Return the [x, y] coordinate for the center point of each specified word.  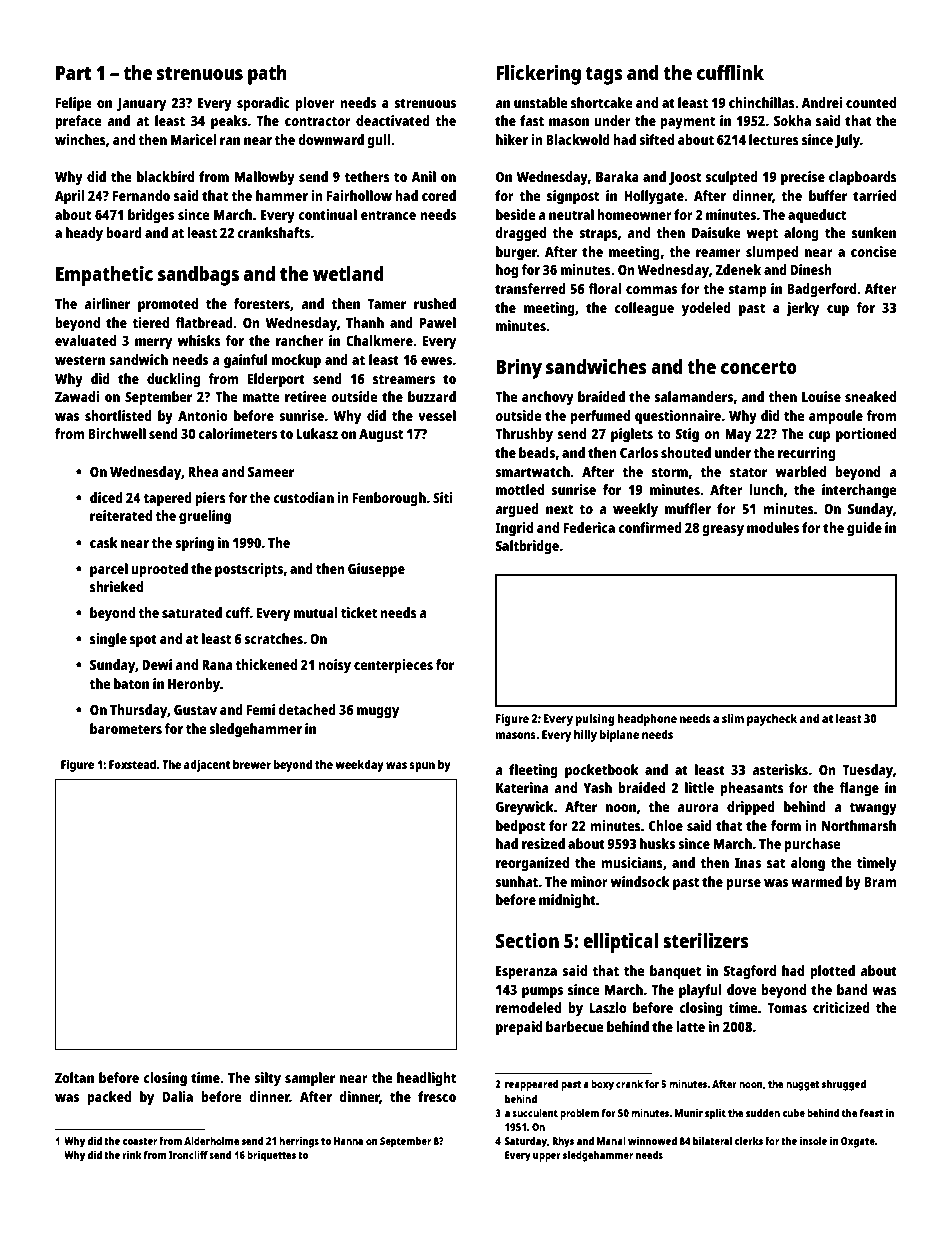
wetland [348, 273]
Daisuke [716, 232]
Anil [423, 176]
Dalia [178, 1096]
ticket [359, 612]
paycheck [772, 720]
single [108, 640]
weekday [359, 766]
